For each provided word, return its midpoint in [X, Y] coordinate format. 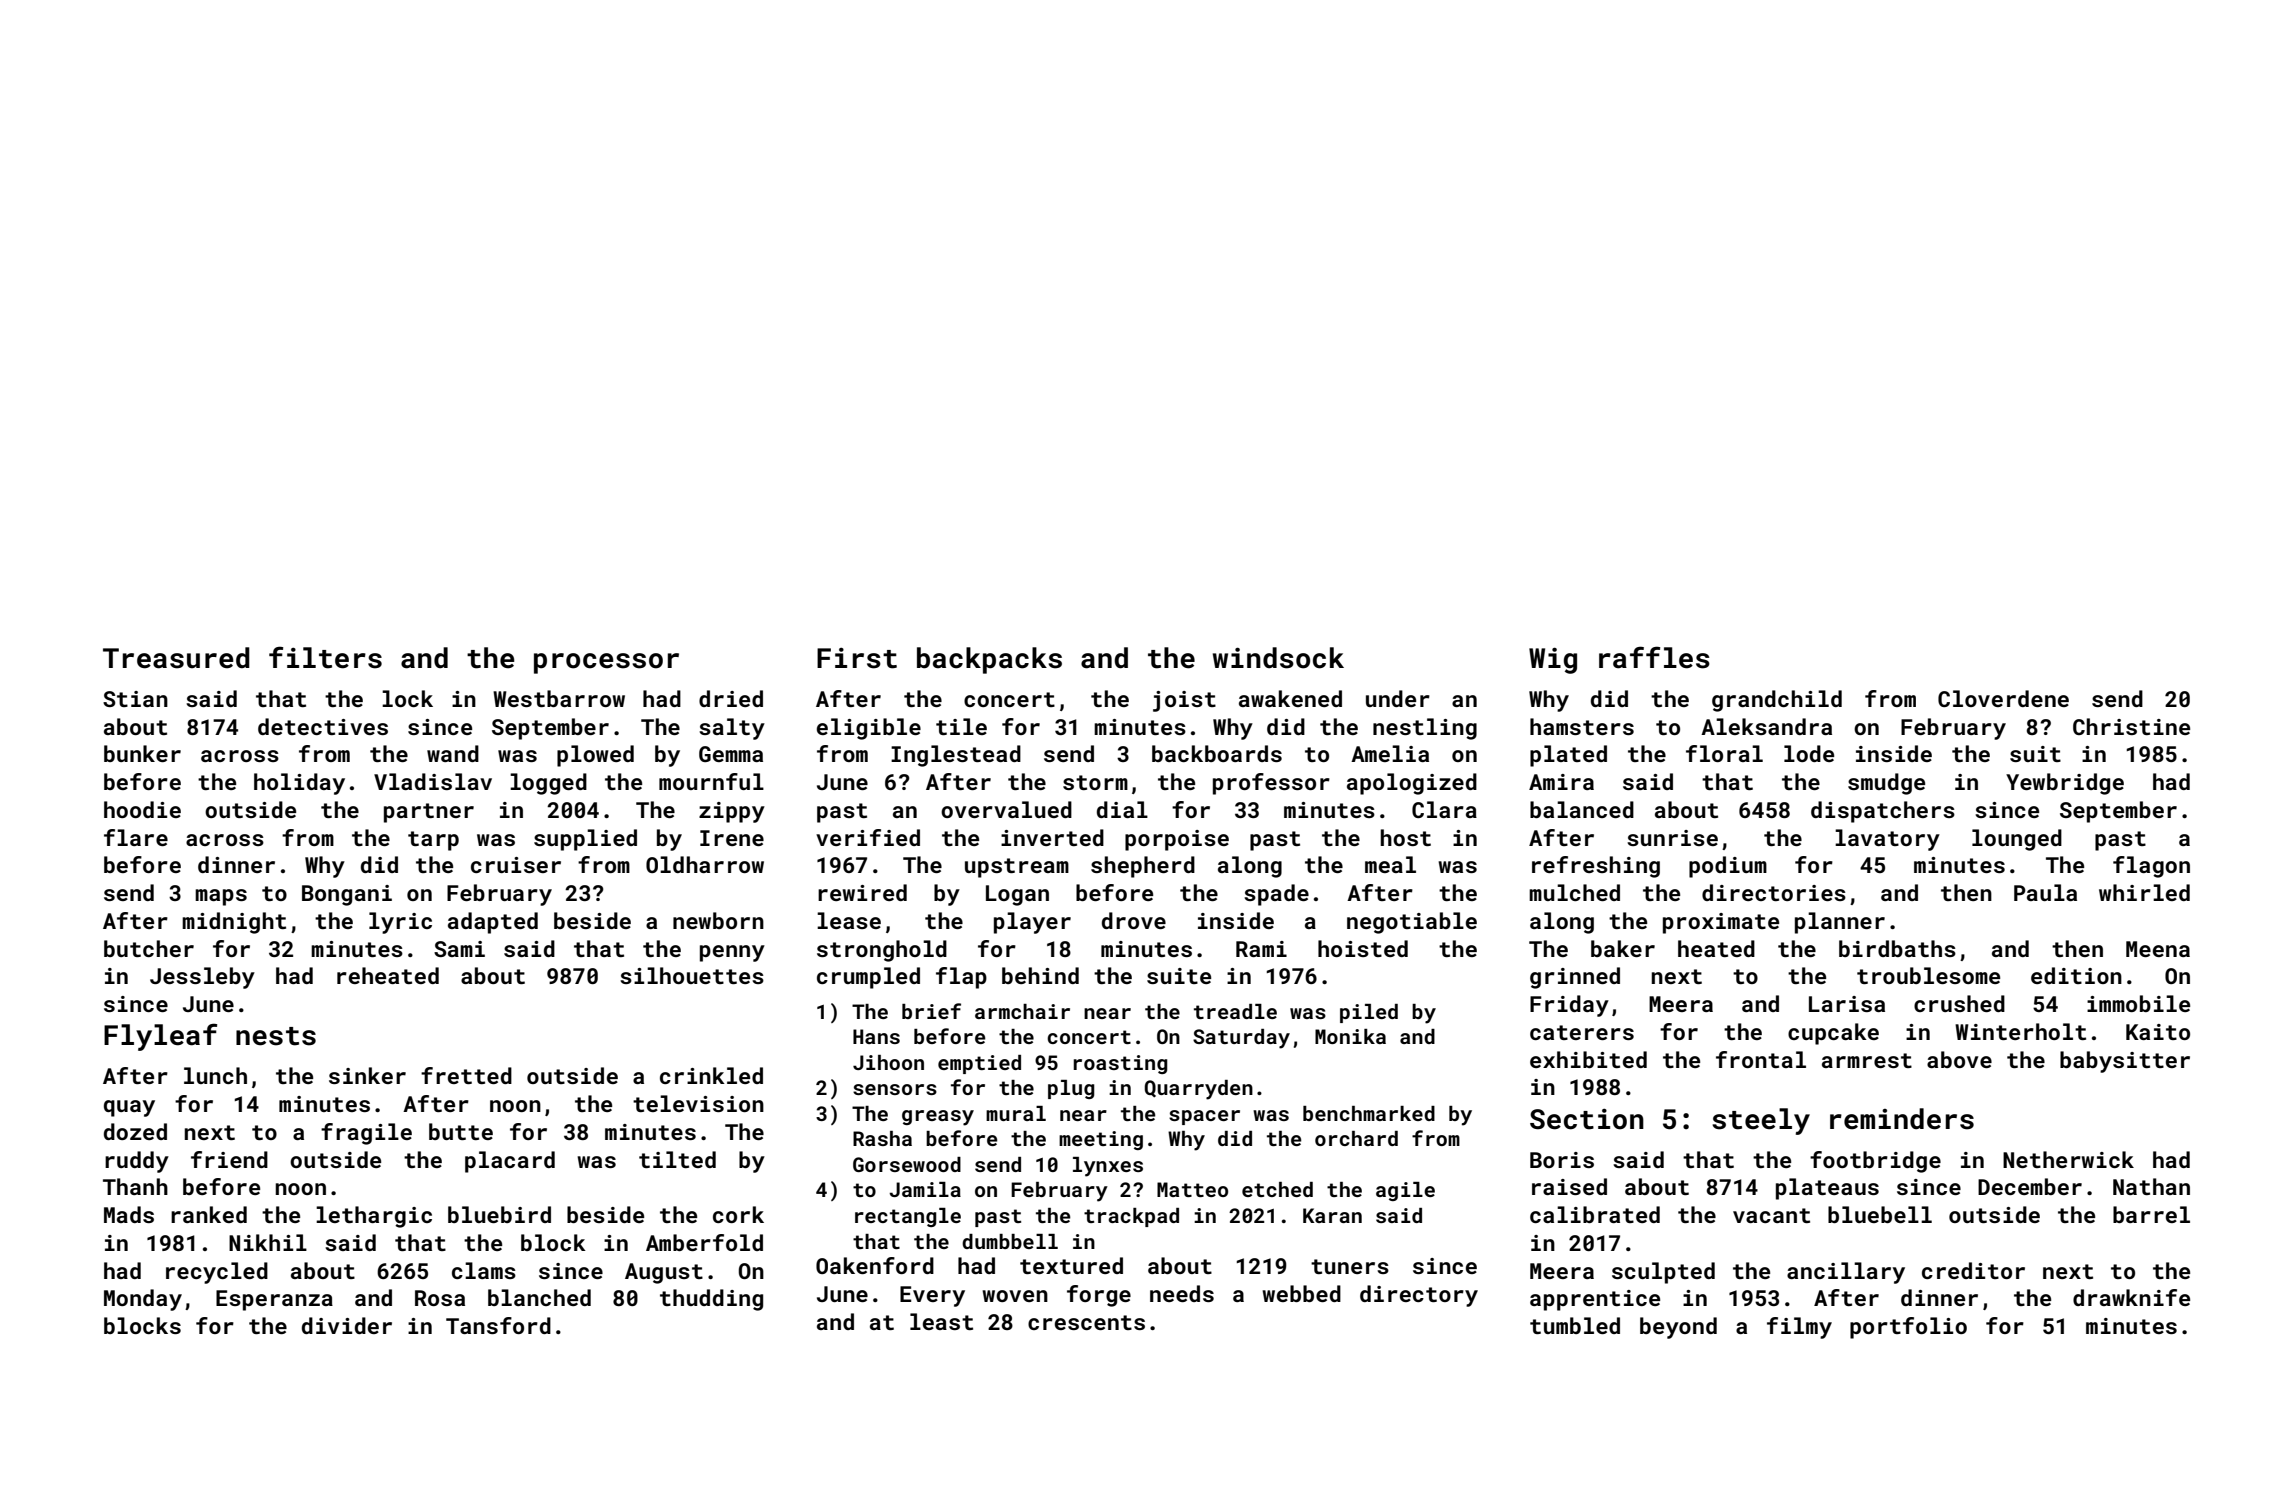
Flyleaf [160, 1037]
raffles [1654, 657]
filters [325, 657]
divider [347, 1325]
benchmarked [1369, 1113]
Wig [1553, 660]
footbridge [1875, 1162]
